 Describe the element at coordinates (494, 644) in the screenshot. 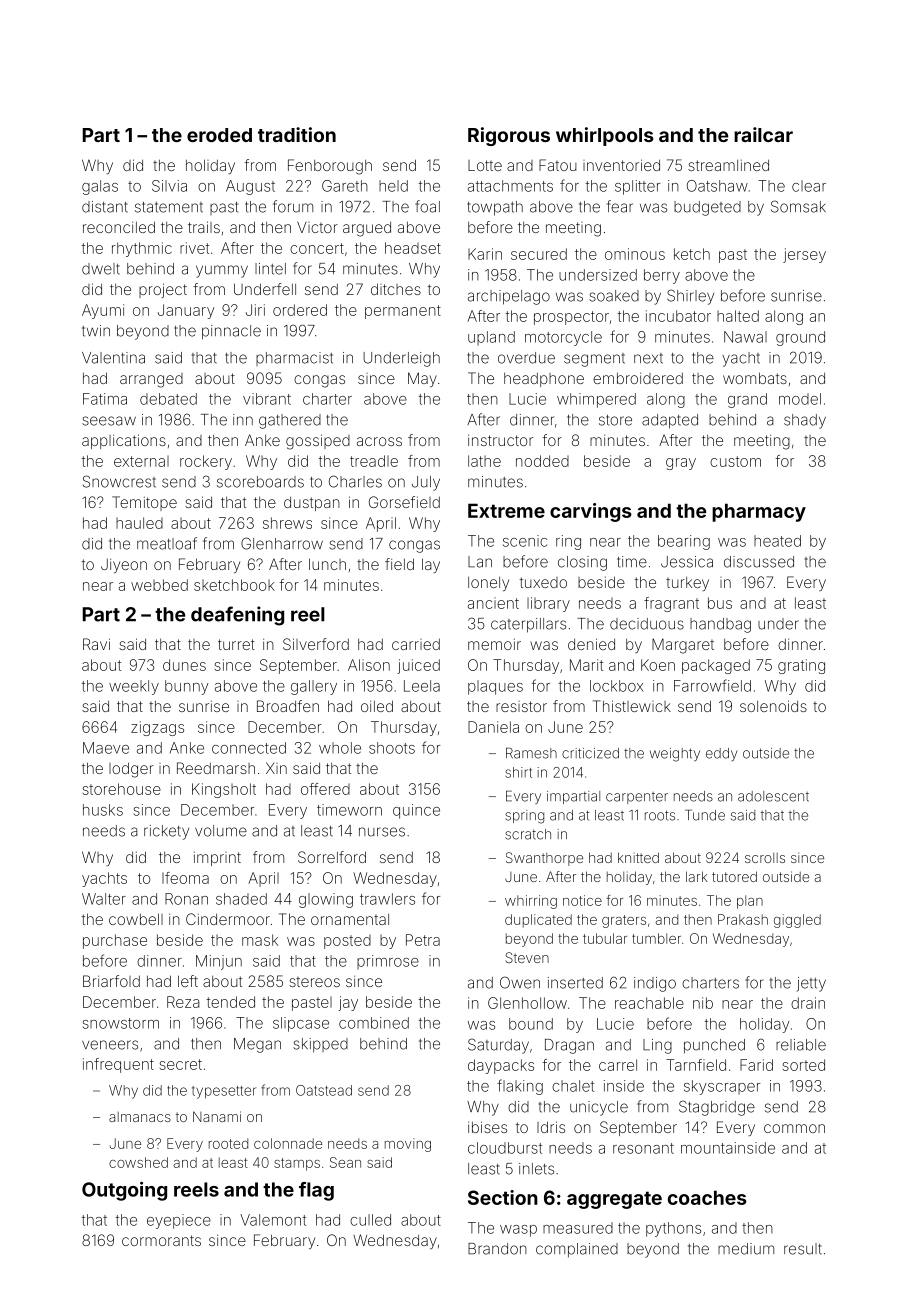

I see `memoir` at that location.
